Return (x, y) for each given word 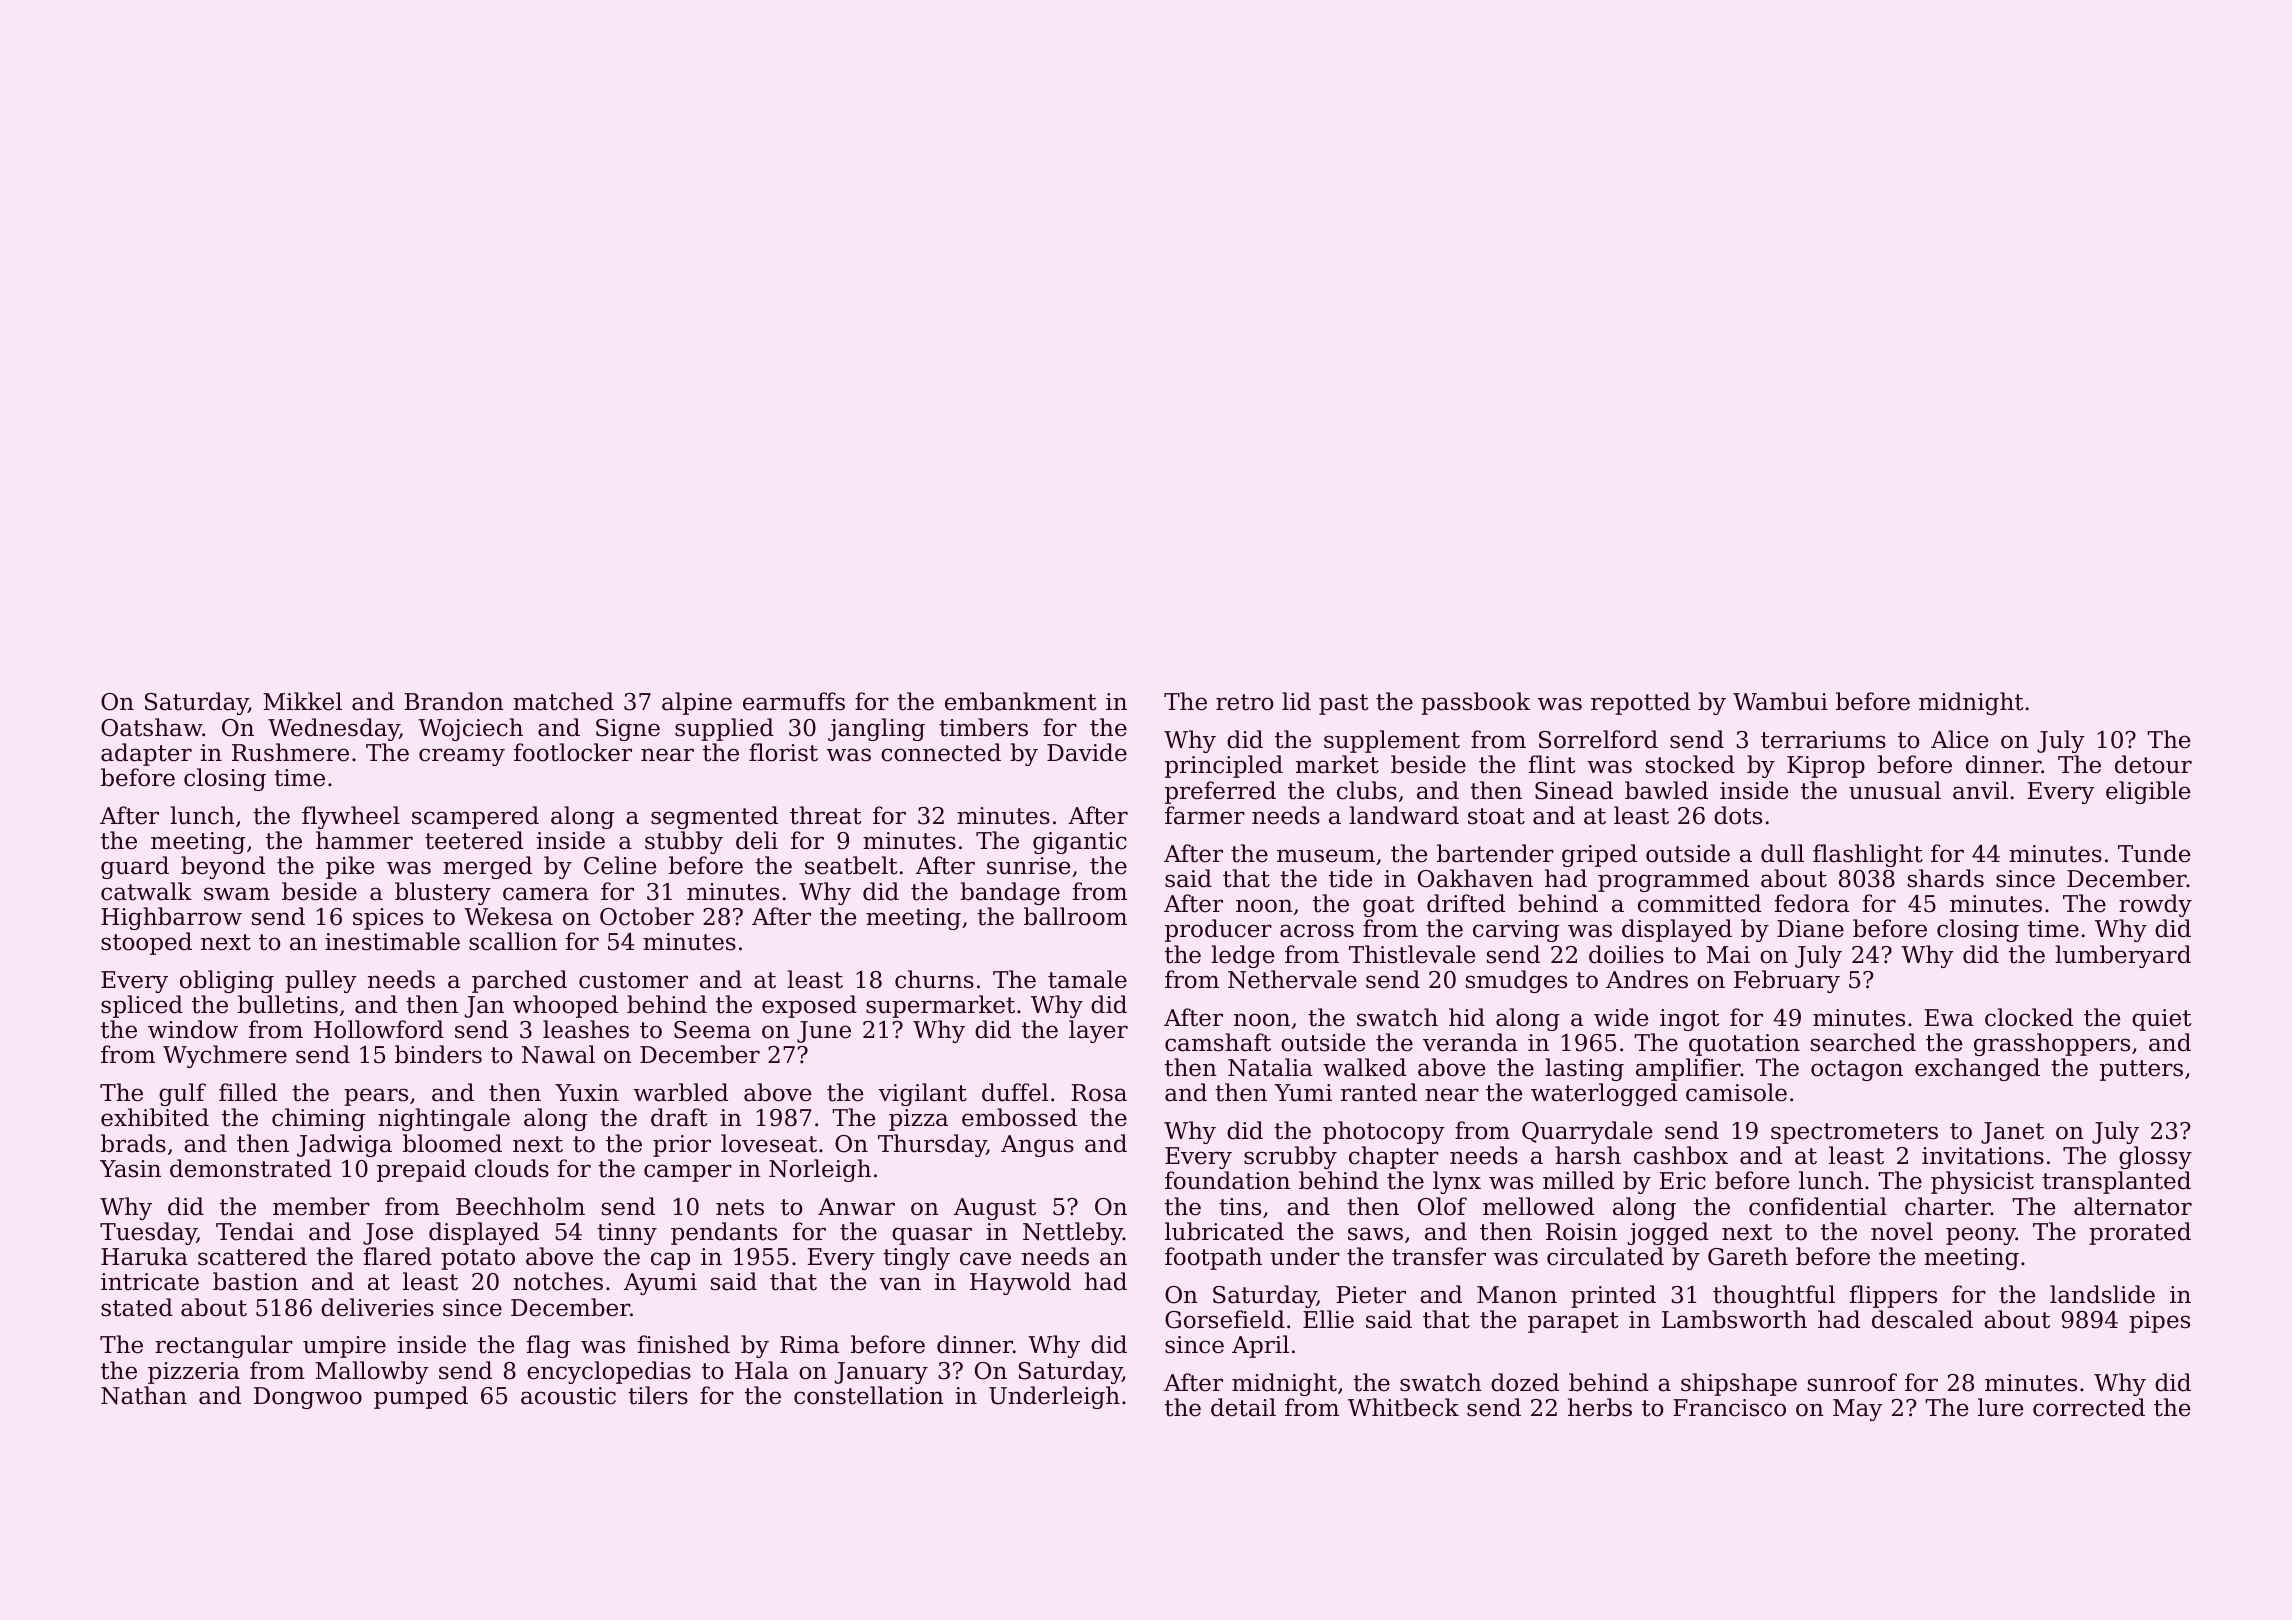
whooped (565, 1006)
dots (1738, 815)
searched (1863, 1042)
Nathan (144, 1395)
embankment (1020, 701)
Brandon (454, 701)
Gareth (1748, 1256)
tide (1350, 878)
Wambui (1780, 701)
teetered (474, 840)
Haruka (144, 1256)
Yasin (130, 1169)
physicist (1982, 1182)
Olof (1442, 1206)
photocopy (1384, 1132)
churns (934, 979)
